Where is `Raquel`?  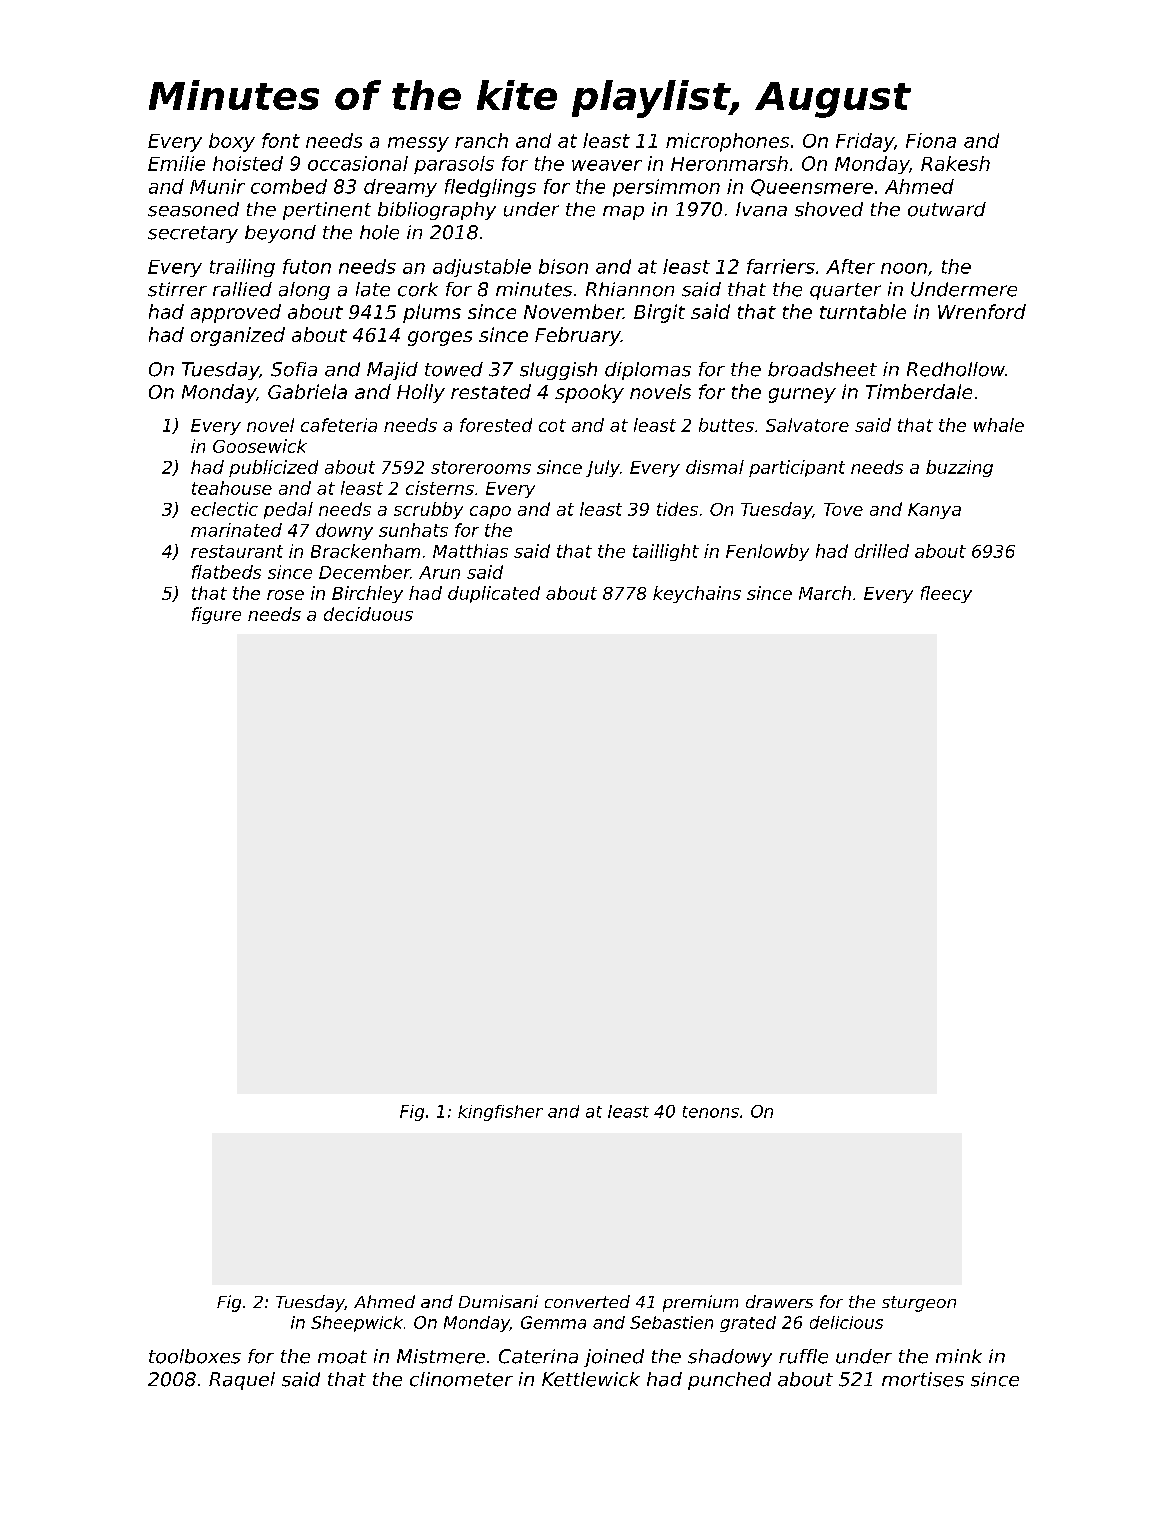 Raquel is located at coordinates (242, 1381).
